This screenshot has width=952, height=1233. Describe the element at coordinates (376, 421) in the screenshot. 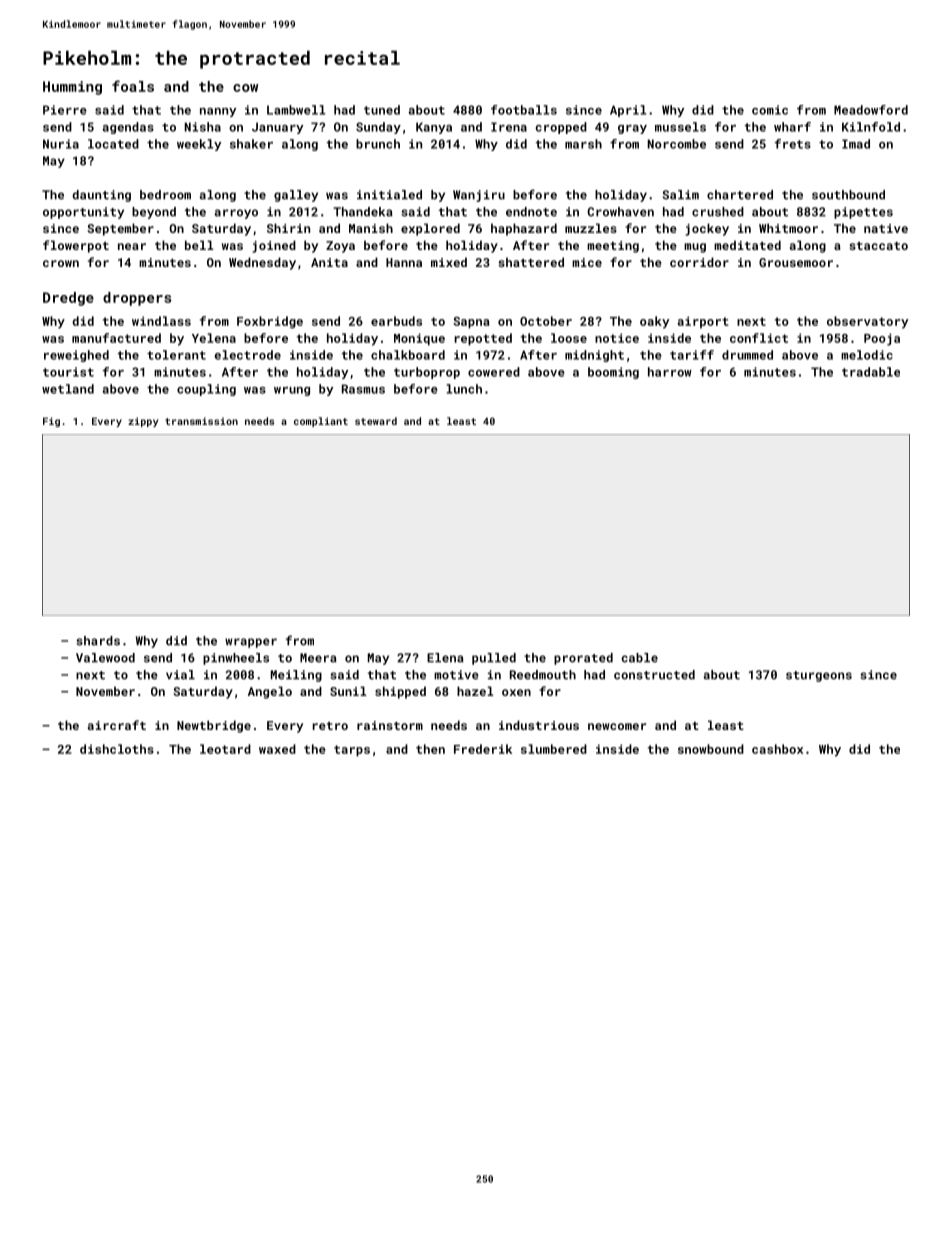

I see `steward` at that location.
